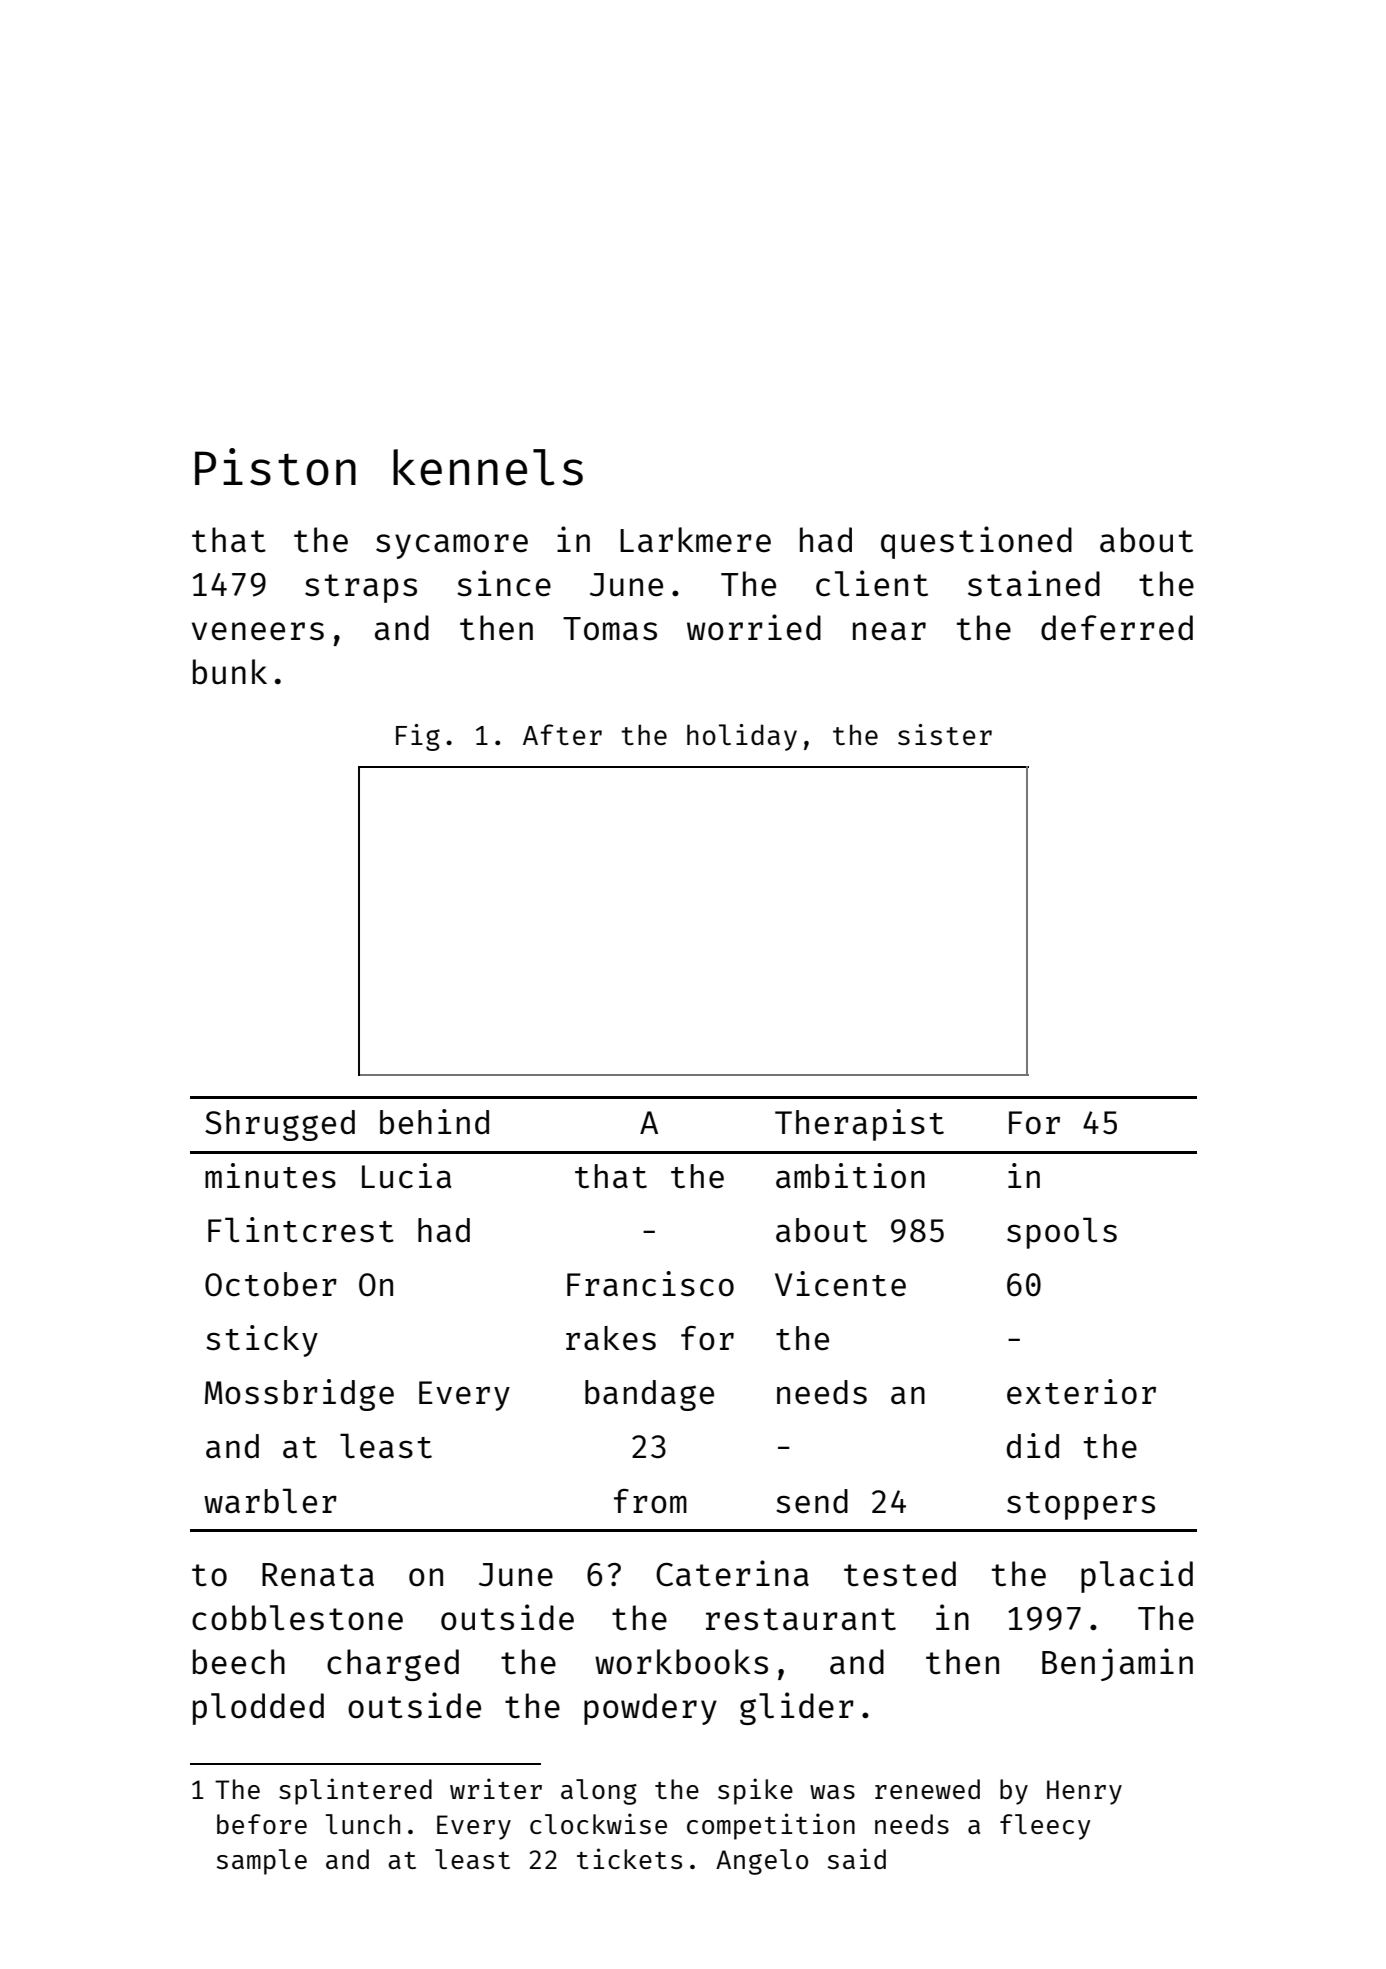  I want to click on competition, so click(771, 1826).
